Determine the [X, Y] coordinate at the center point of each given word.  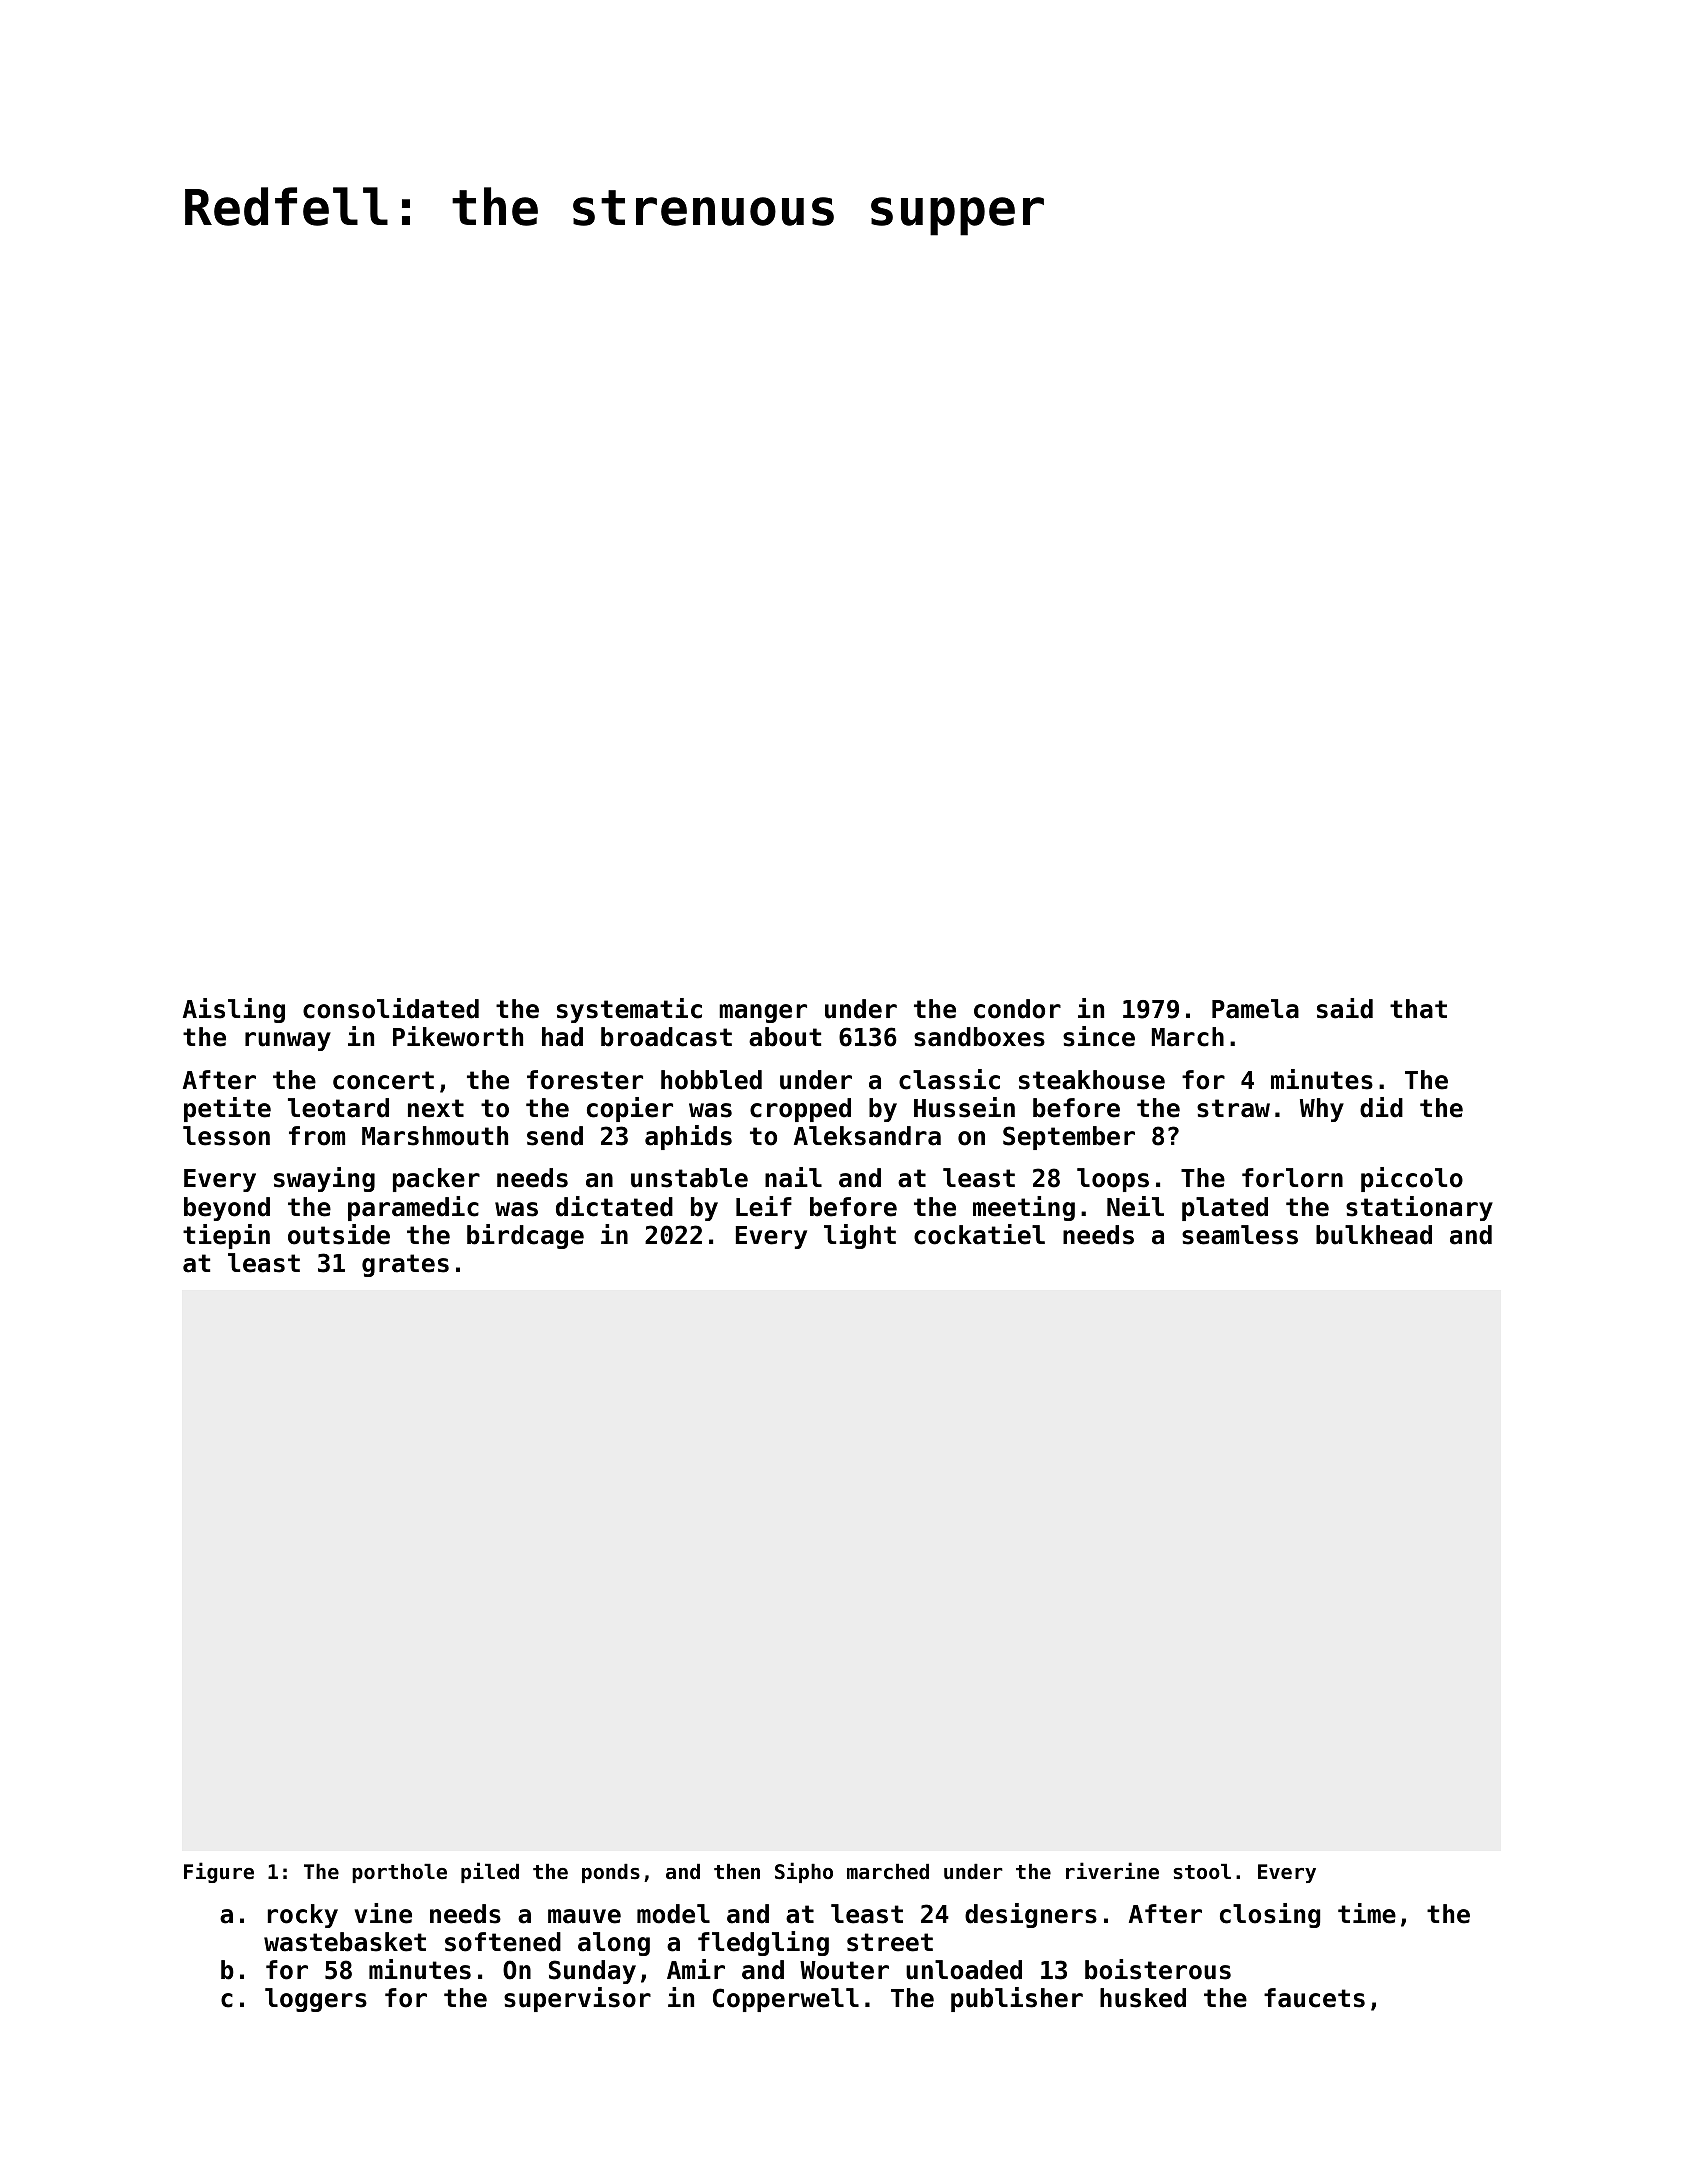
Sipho [804, 1872]
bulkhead [1374, 1235]
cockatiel [979, 1234]
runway [288, 1041]
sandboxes [979, 1037]
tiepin [226, 1236]
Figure [219, 1872]
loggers [316, 2000]
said [1345, 1008]
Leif [764, 1206]
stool [1202, 1872]
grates [405, 1265]
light [860, 1236]
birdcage [525, 1236]
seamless [1240, 1235]
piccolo [1412, 1179]
